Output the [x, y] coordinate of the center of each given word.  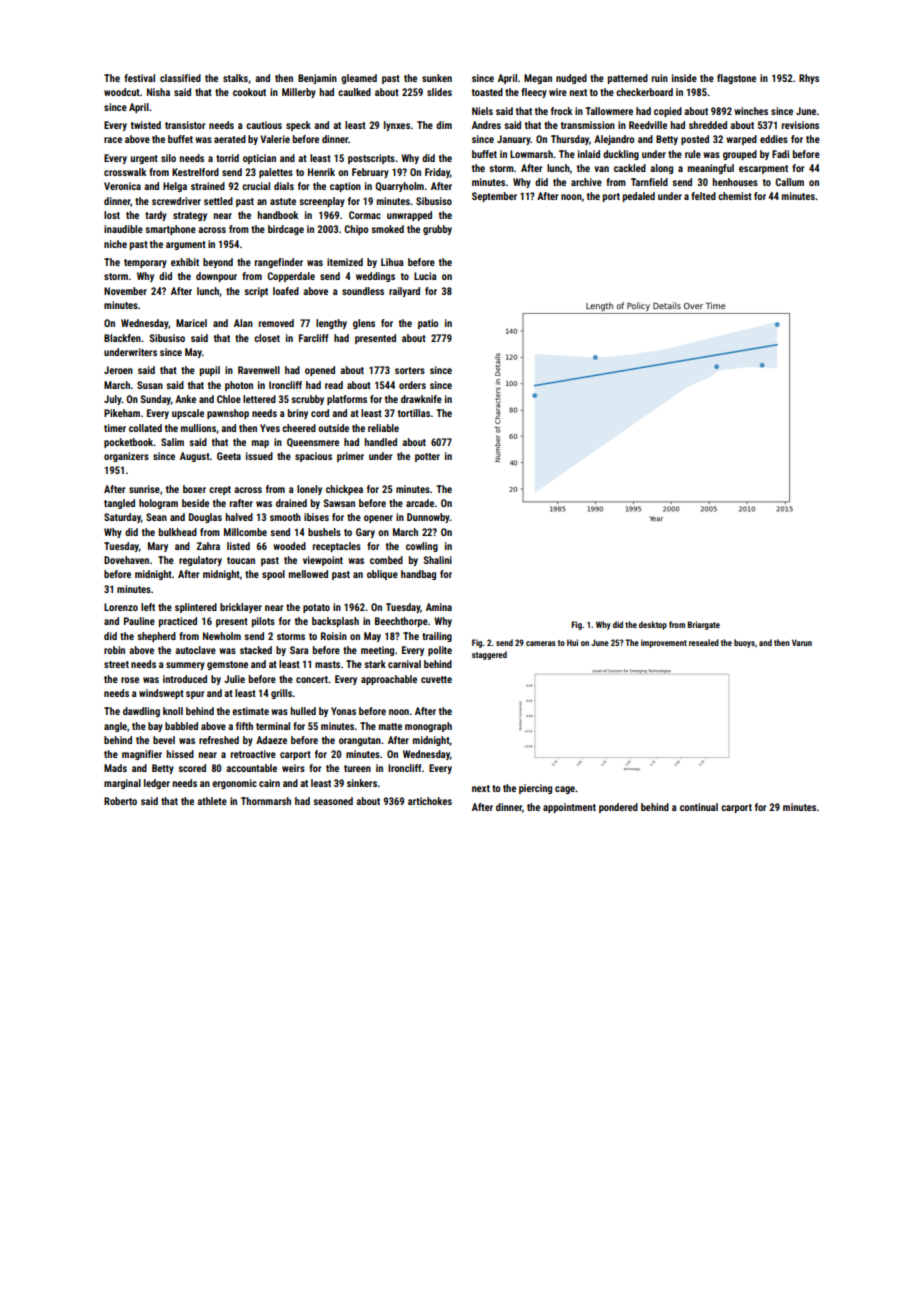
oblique [382, 575]
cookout [249, 92]
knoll [173, 711]
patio [428, 324]
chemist [735, 196]
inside [684, 78]
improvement [664, 643]
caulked [354, 92]
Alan [243, 323]
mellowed [308, 574]
